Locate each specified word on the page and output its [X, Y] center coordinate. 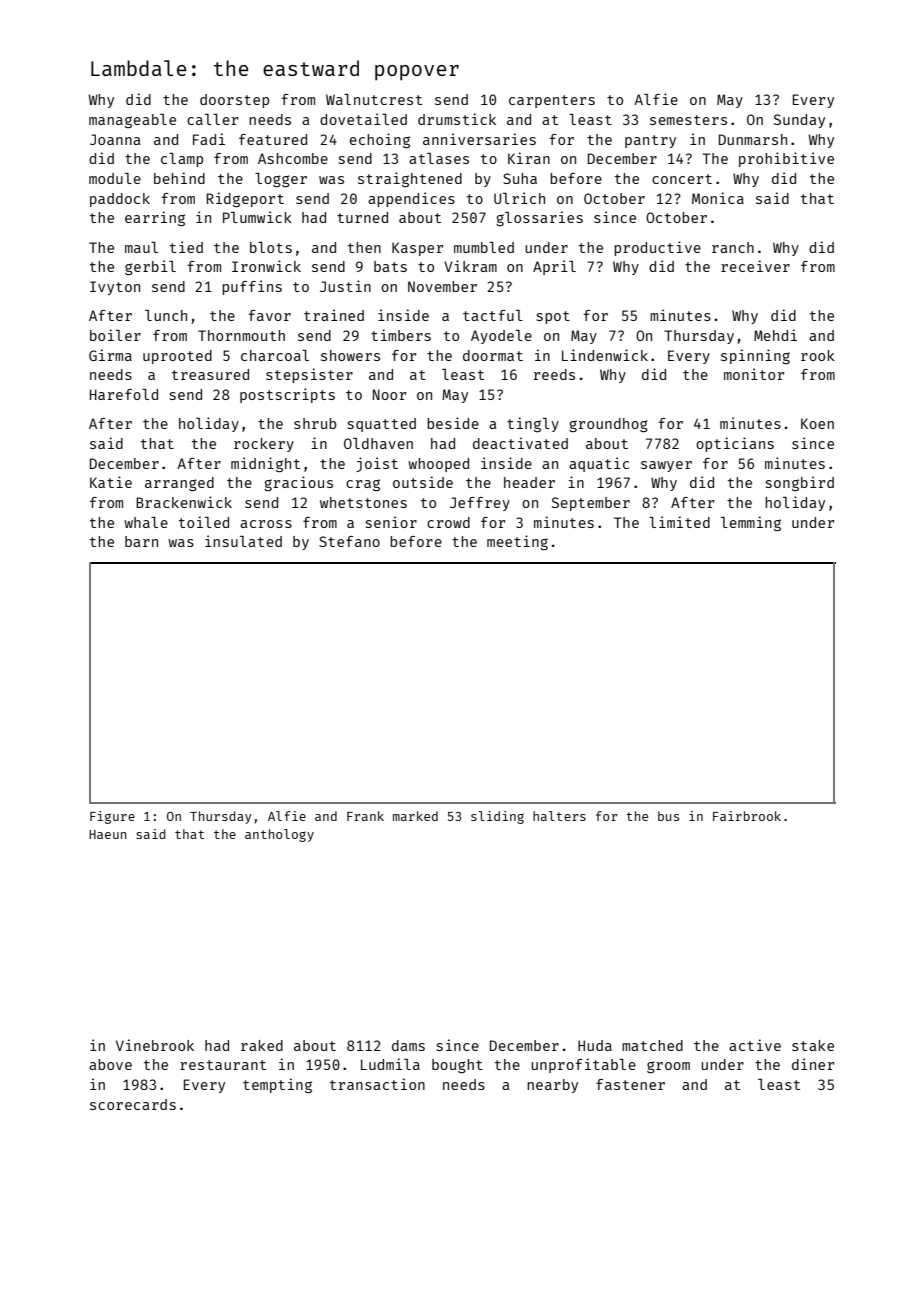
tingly [533, 424]
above [110, 1064]
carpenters [552, 101]
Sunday [799, 121]
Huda [595, 1045]
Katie [111, 482]
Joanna [115, 139]
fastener [630, 1084]
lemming [751, 523]
